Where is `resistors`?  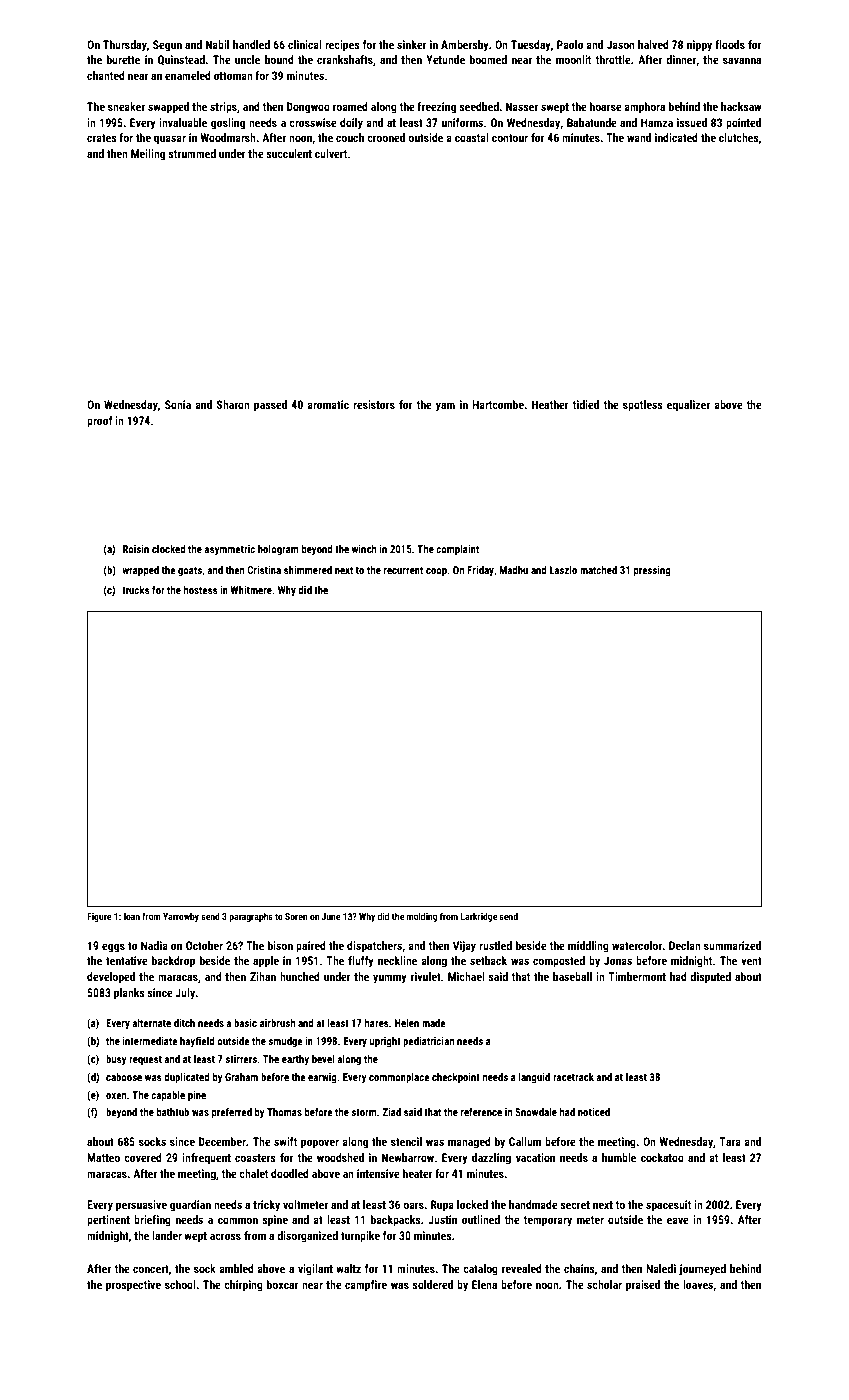 resistors is located at coordinates (374, 404).
